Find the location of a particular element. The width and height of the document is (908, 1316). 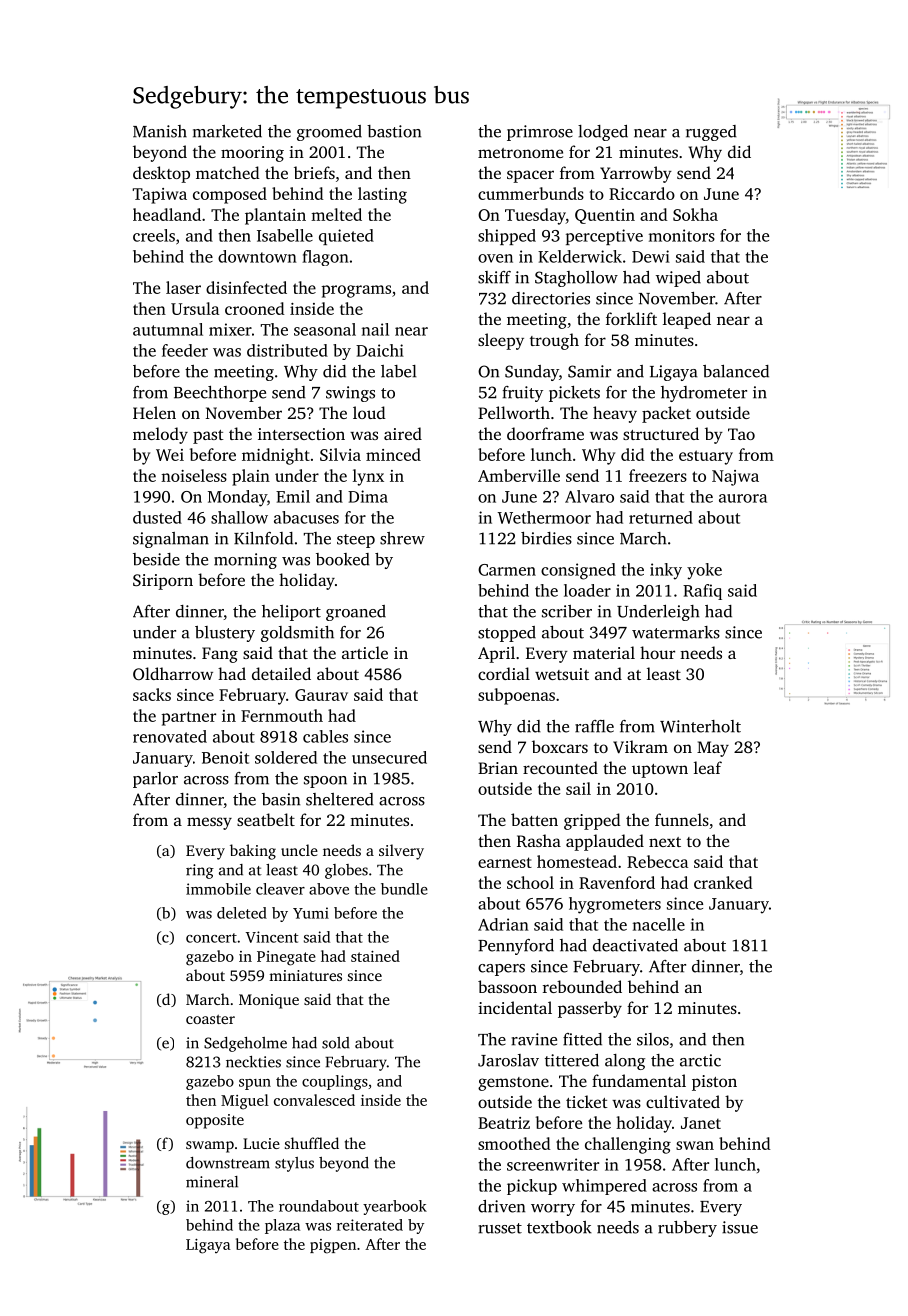

Benoit is located at coordinates (225, 757).
